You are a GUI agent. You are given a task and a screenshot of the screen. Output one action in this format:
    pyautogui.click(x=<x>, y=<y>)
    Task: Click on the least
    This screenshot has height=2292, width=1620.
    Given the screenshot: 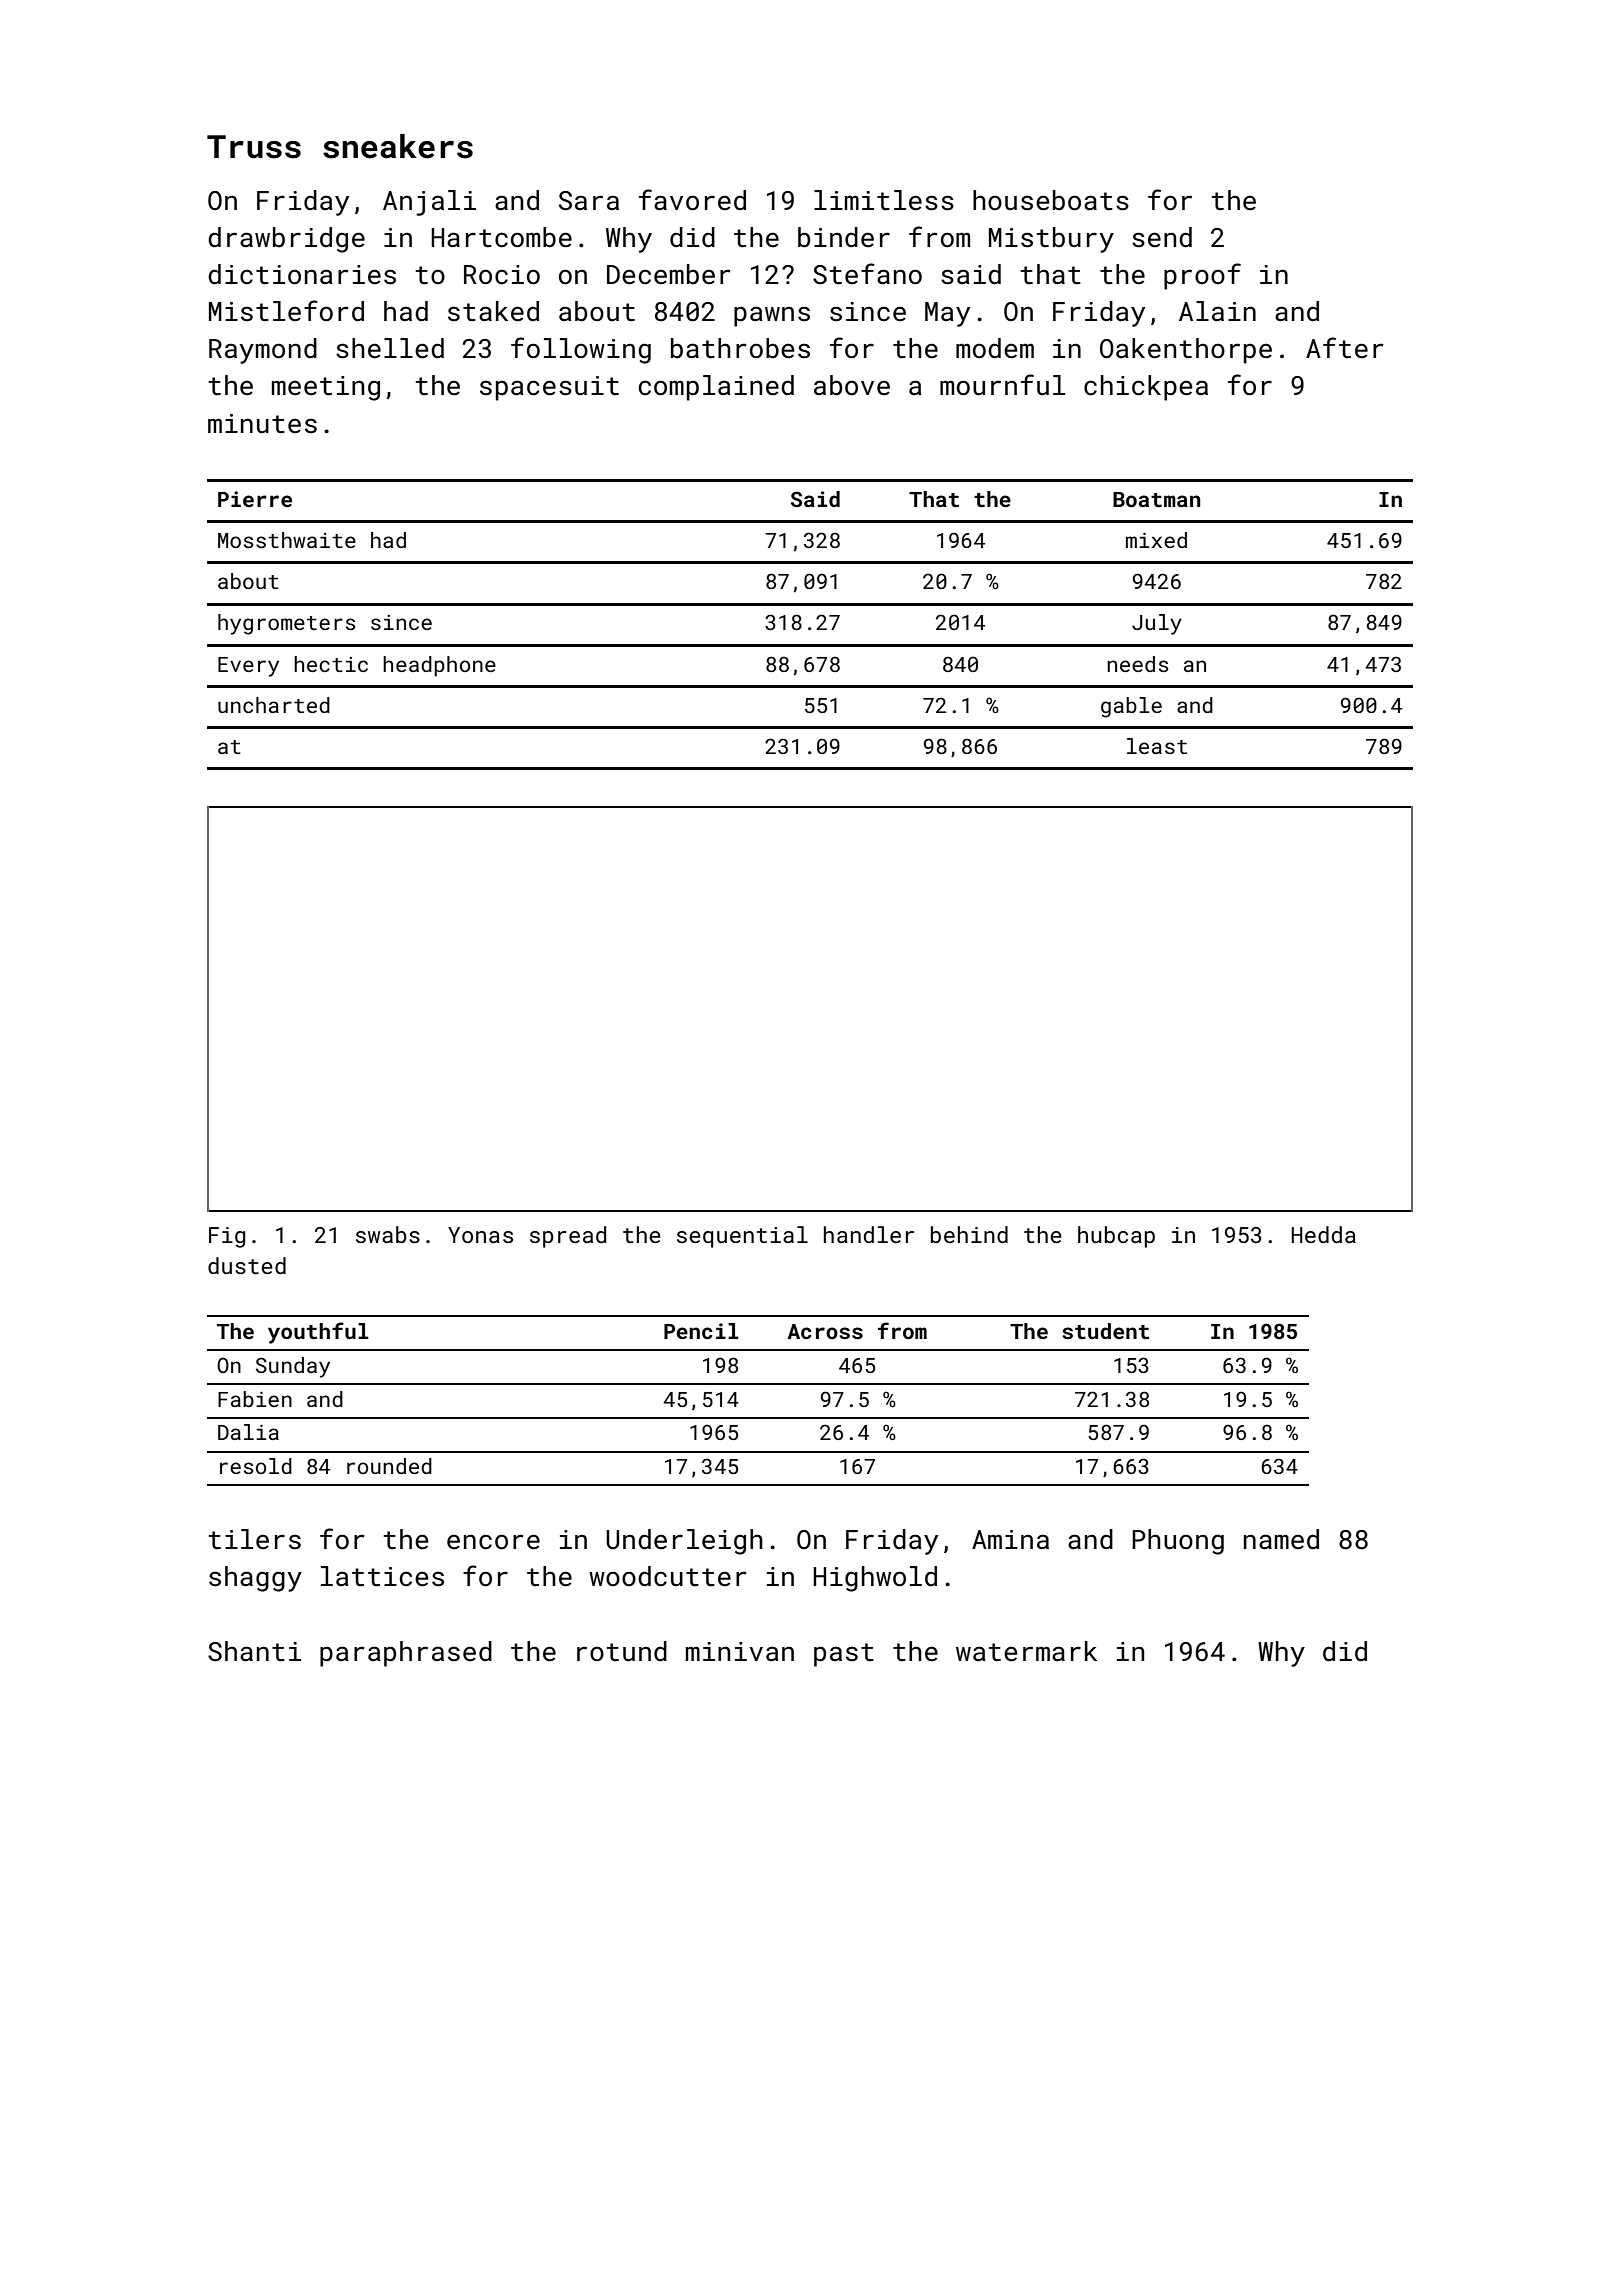 What is the action you would take?
    pyautogui.click(x=1157, y=746)
